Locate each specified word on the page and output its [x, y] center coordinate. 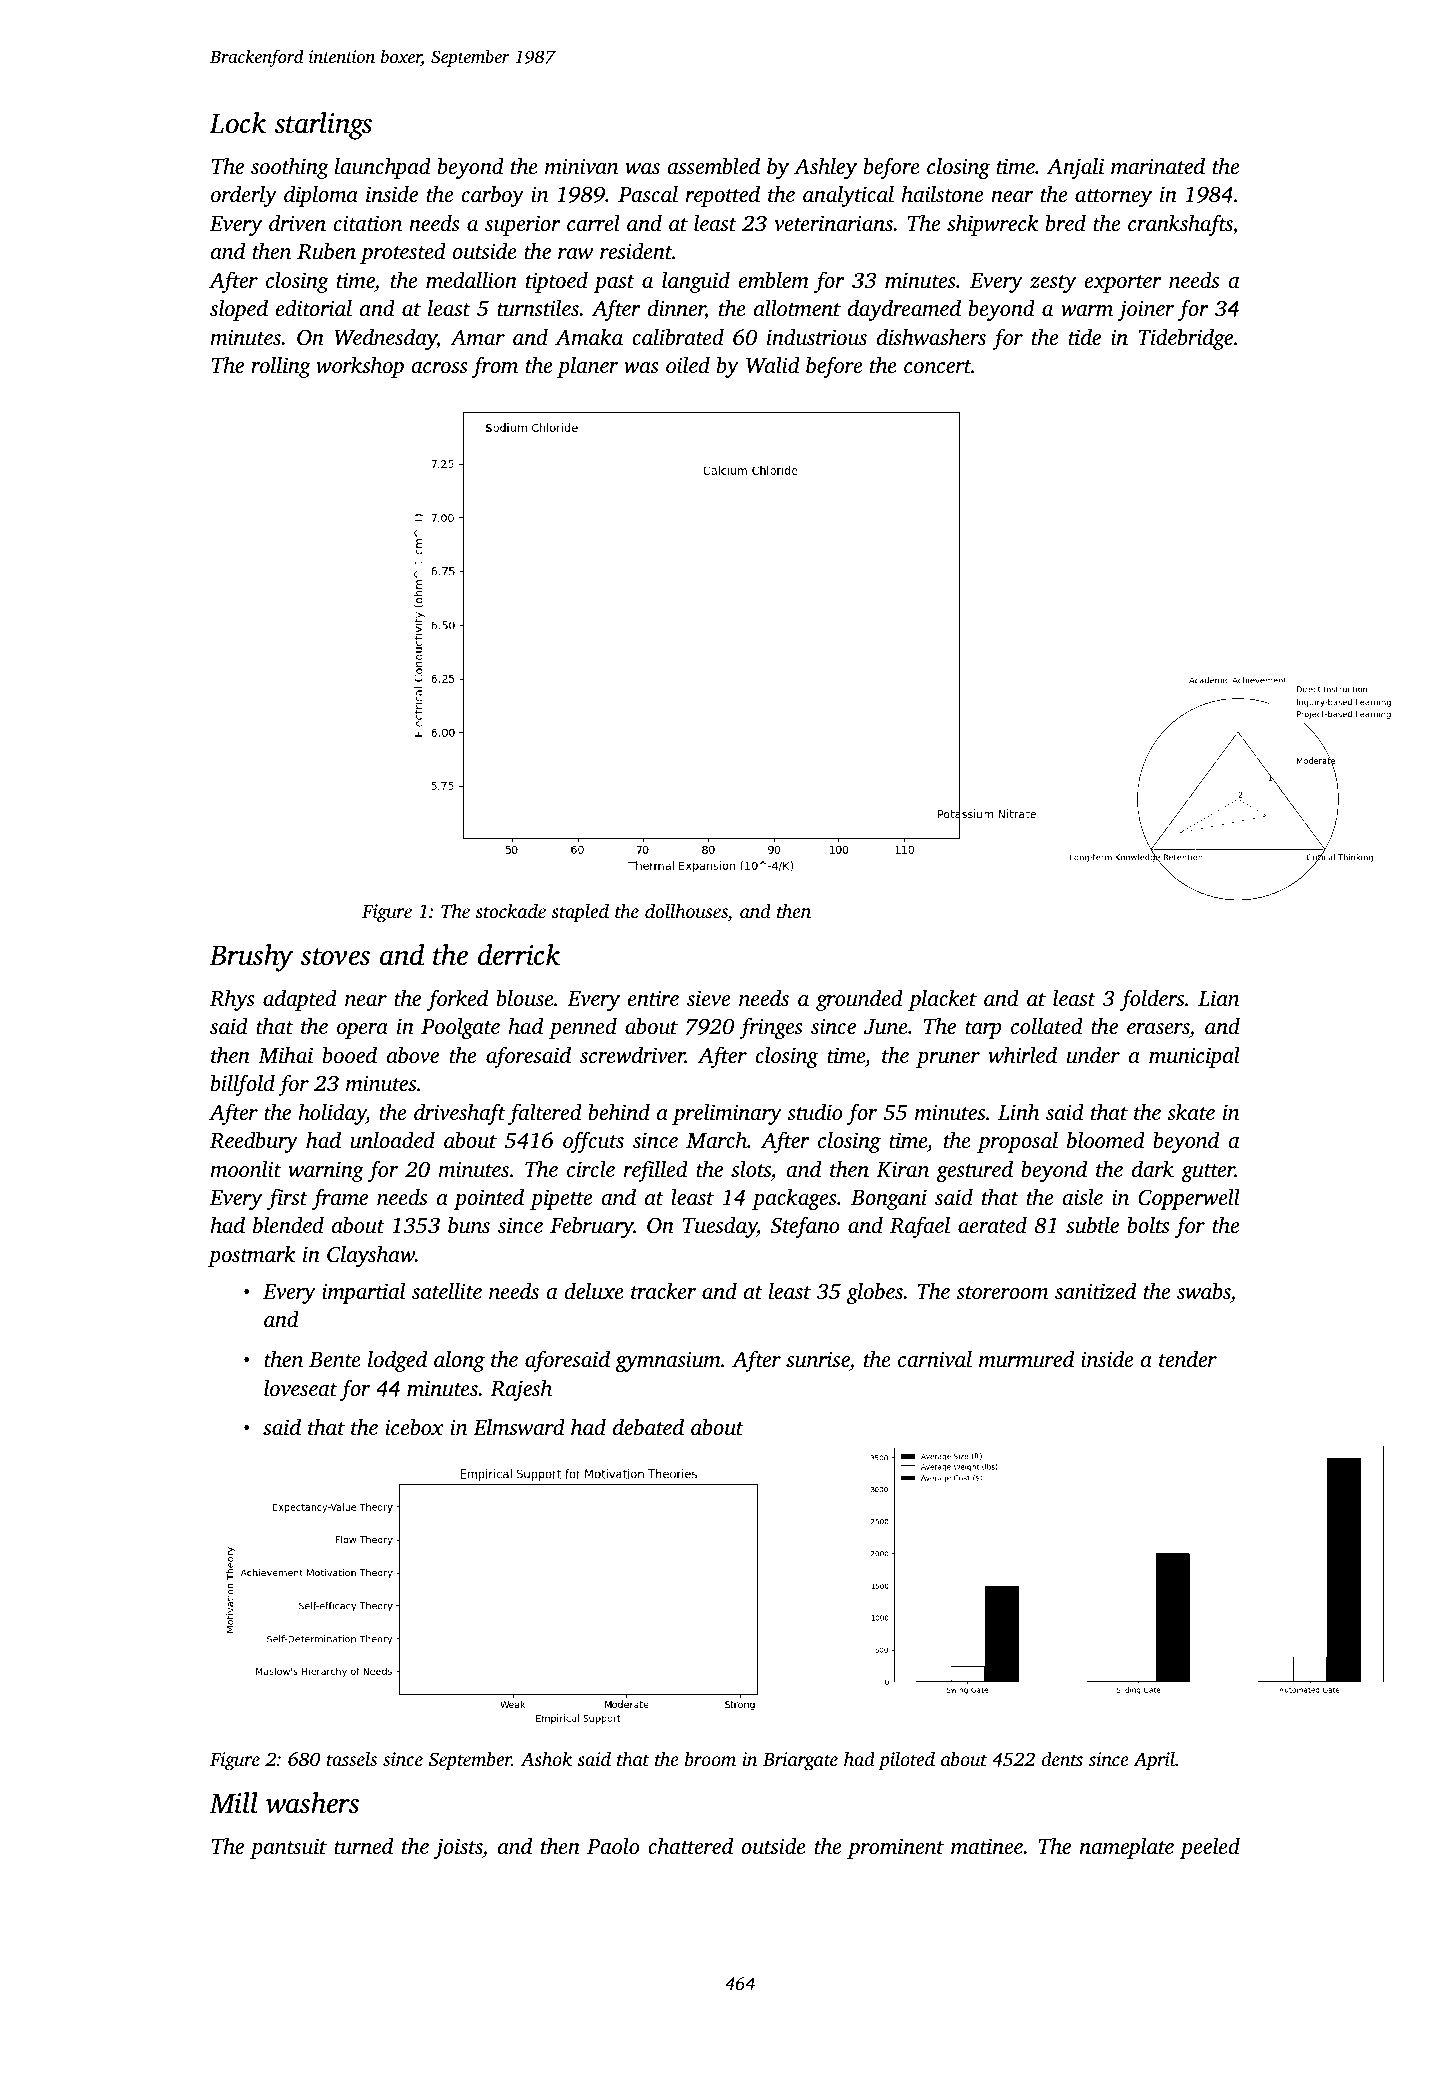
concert [937, 366]
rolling [281, 367]
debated [648, 1426]
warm [1087, 311]
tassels [352, 1758]
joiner [1146, 310]
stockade [510, 910]
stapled [580, 913]
